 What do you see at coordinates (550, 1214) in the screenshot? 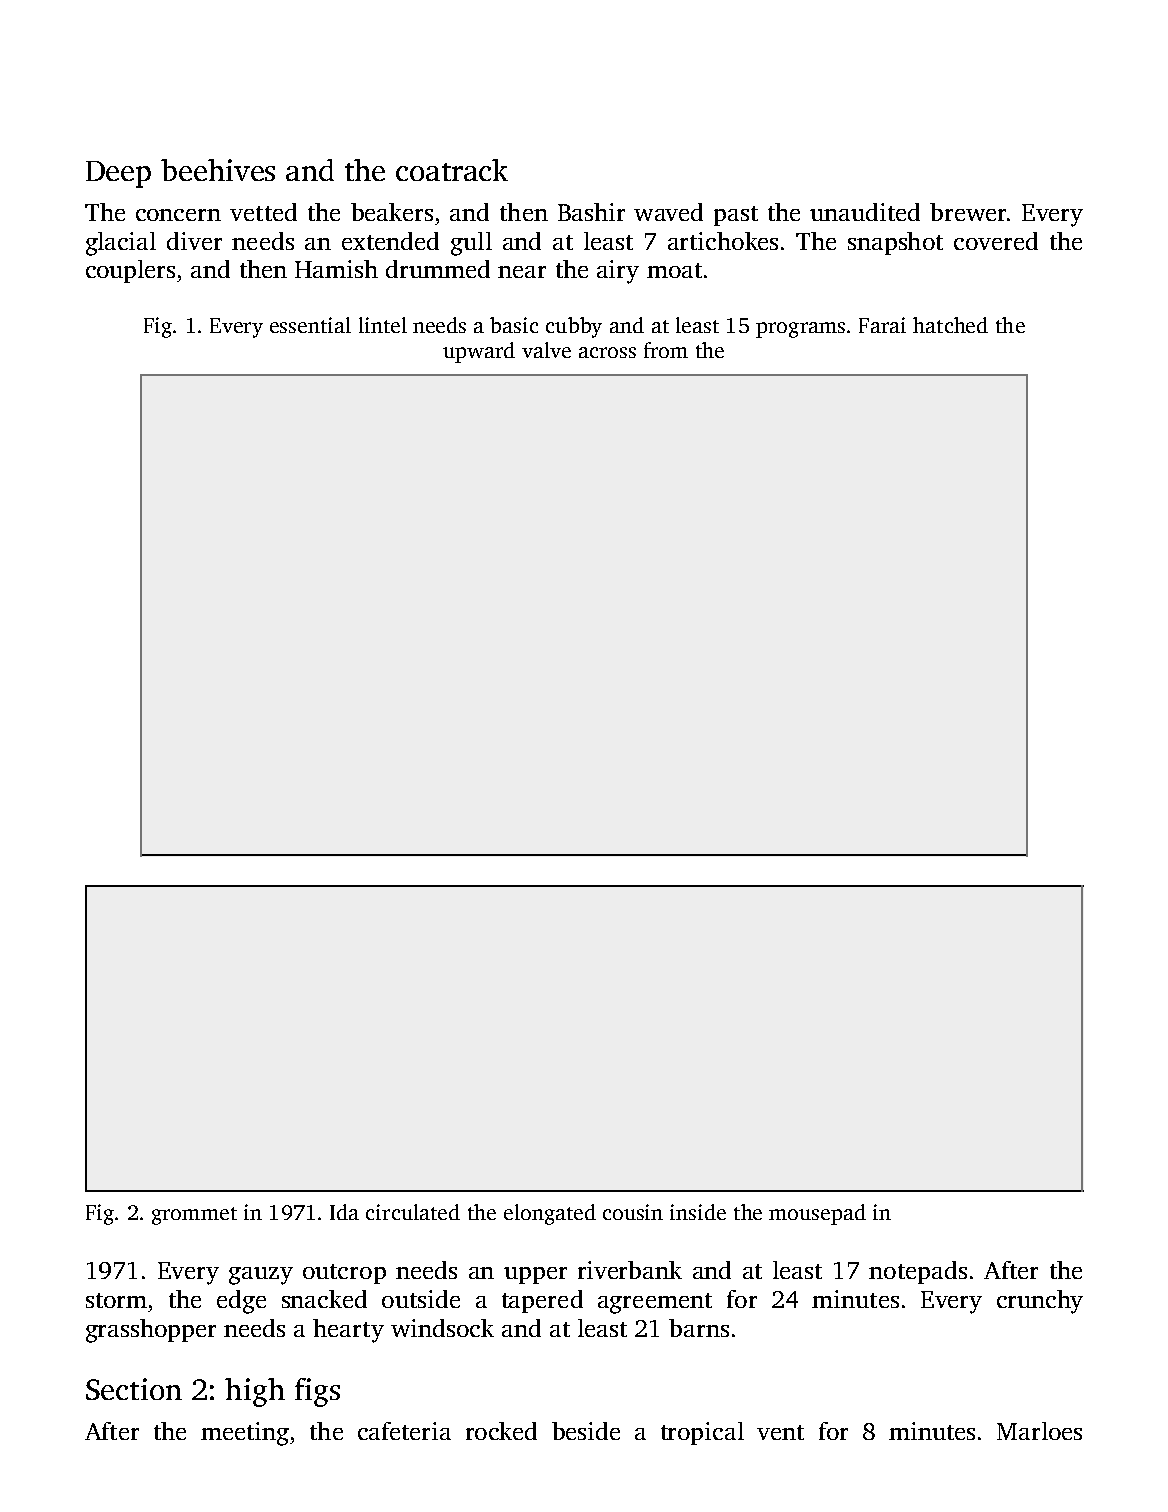
I see `elongated` at bounding box center [550, 1214].
